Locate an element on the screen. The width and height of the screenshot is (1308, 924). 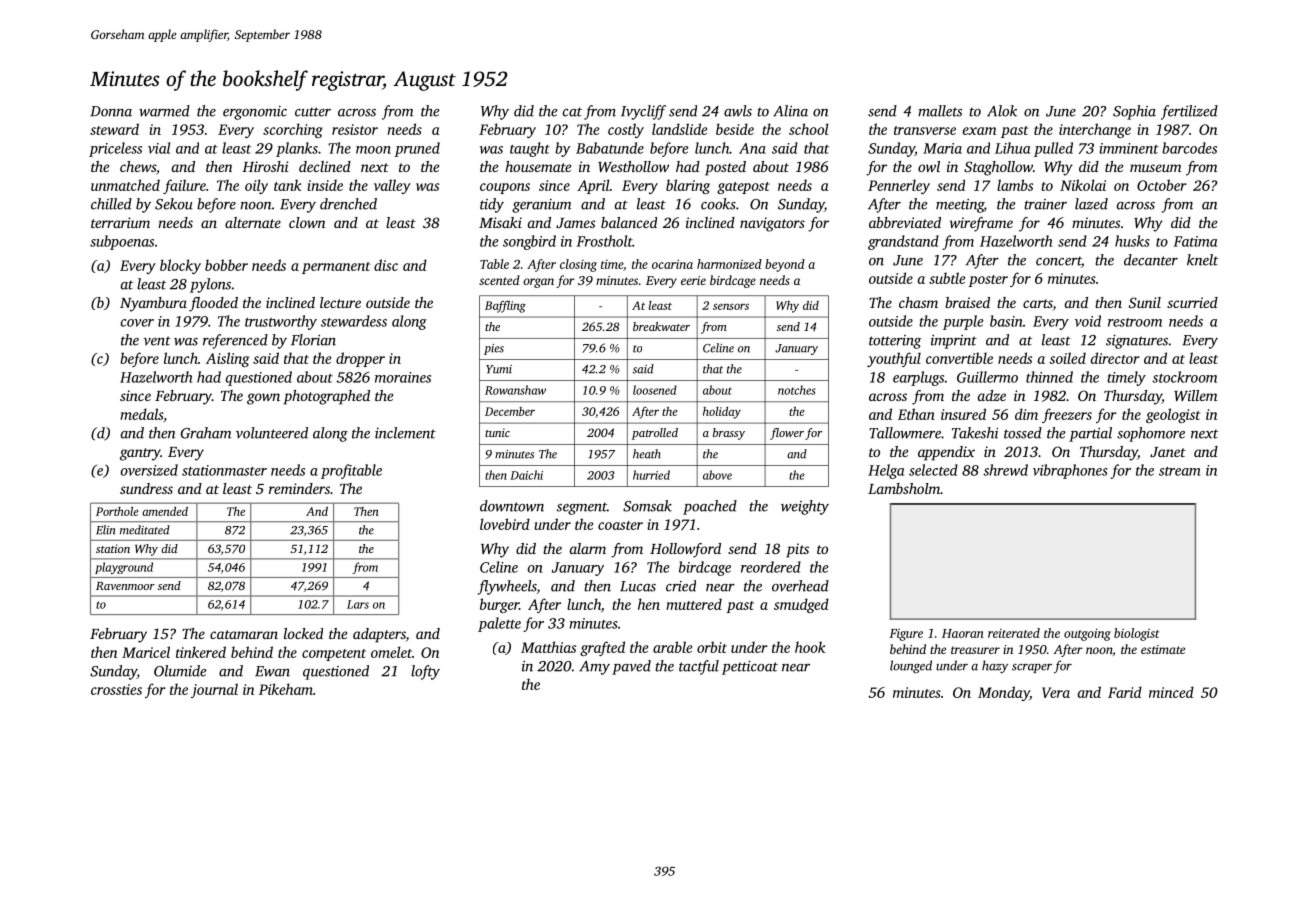
disc is located at coordinates (386, 265).
